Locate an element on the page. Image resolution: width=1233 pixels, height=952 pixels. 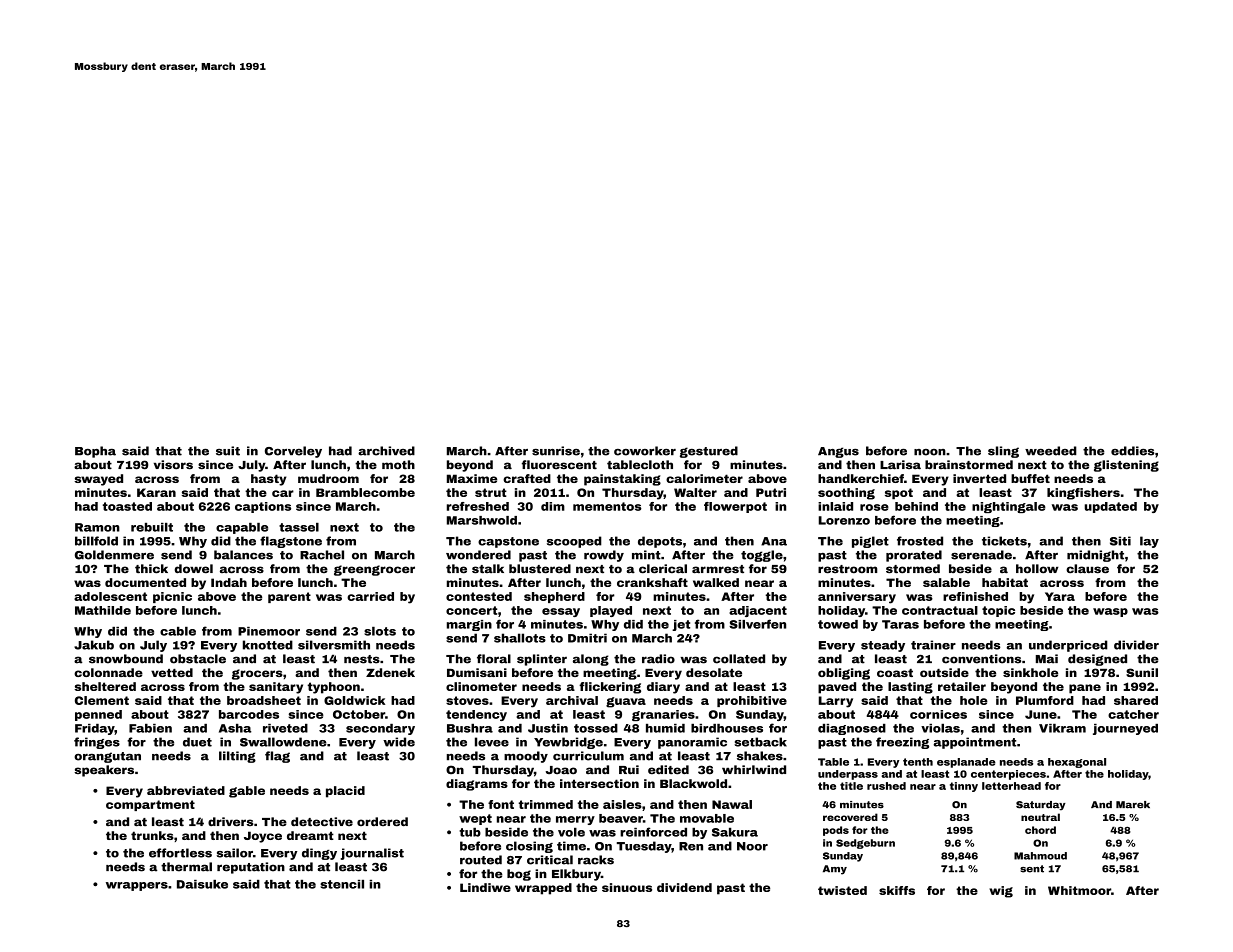
cornices is located at coordinates (938, 714).
